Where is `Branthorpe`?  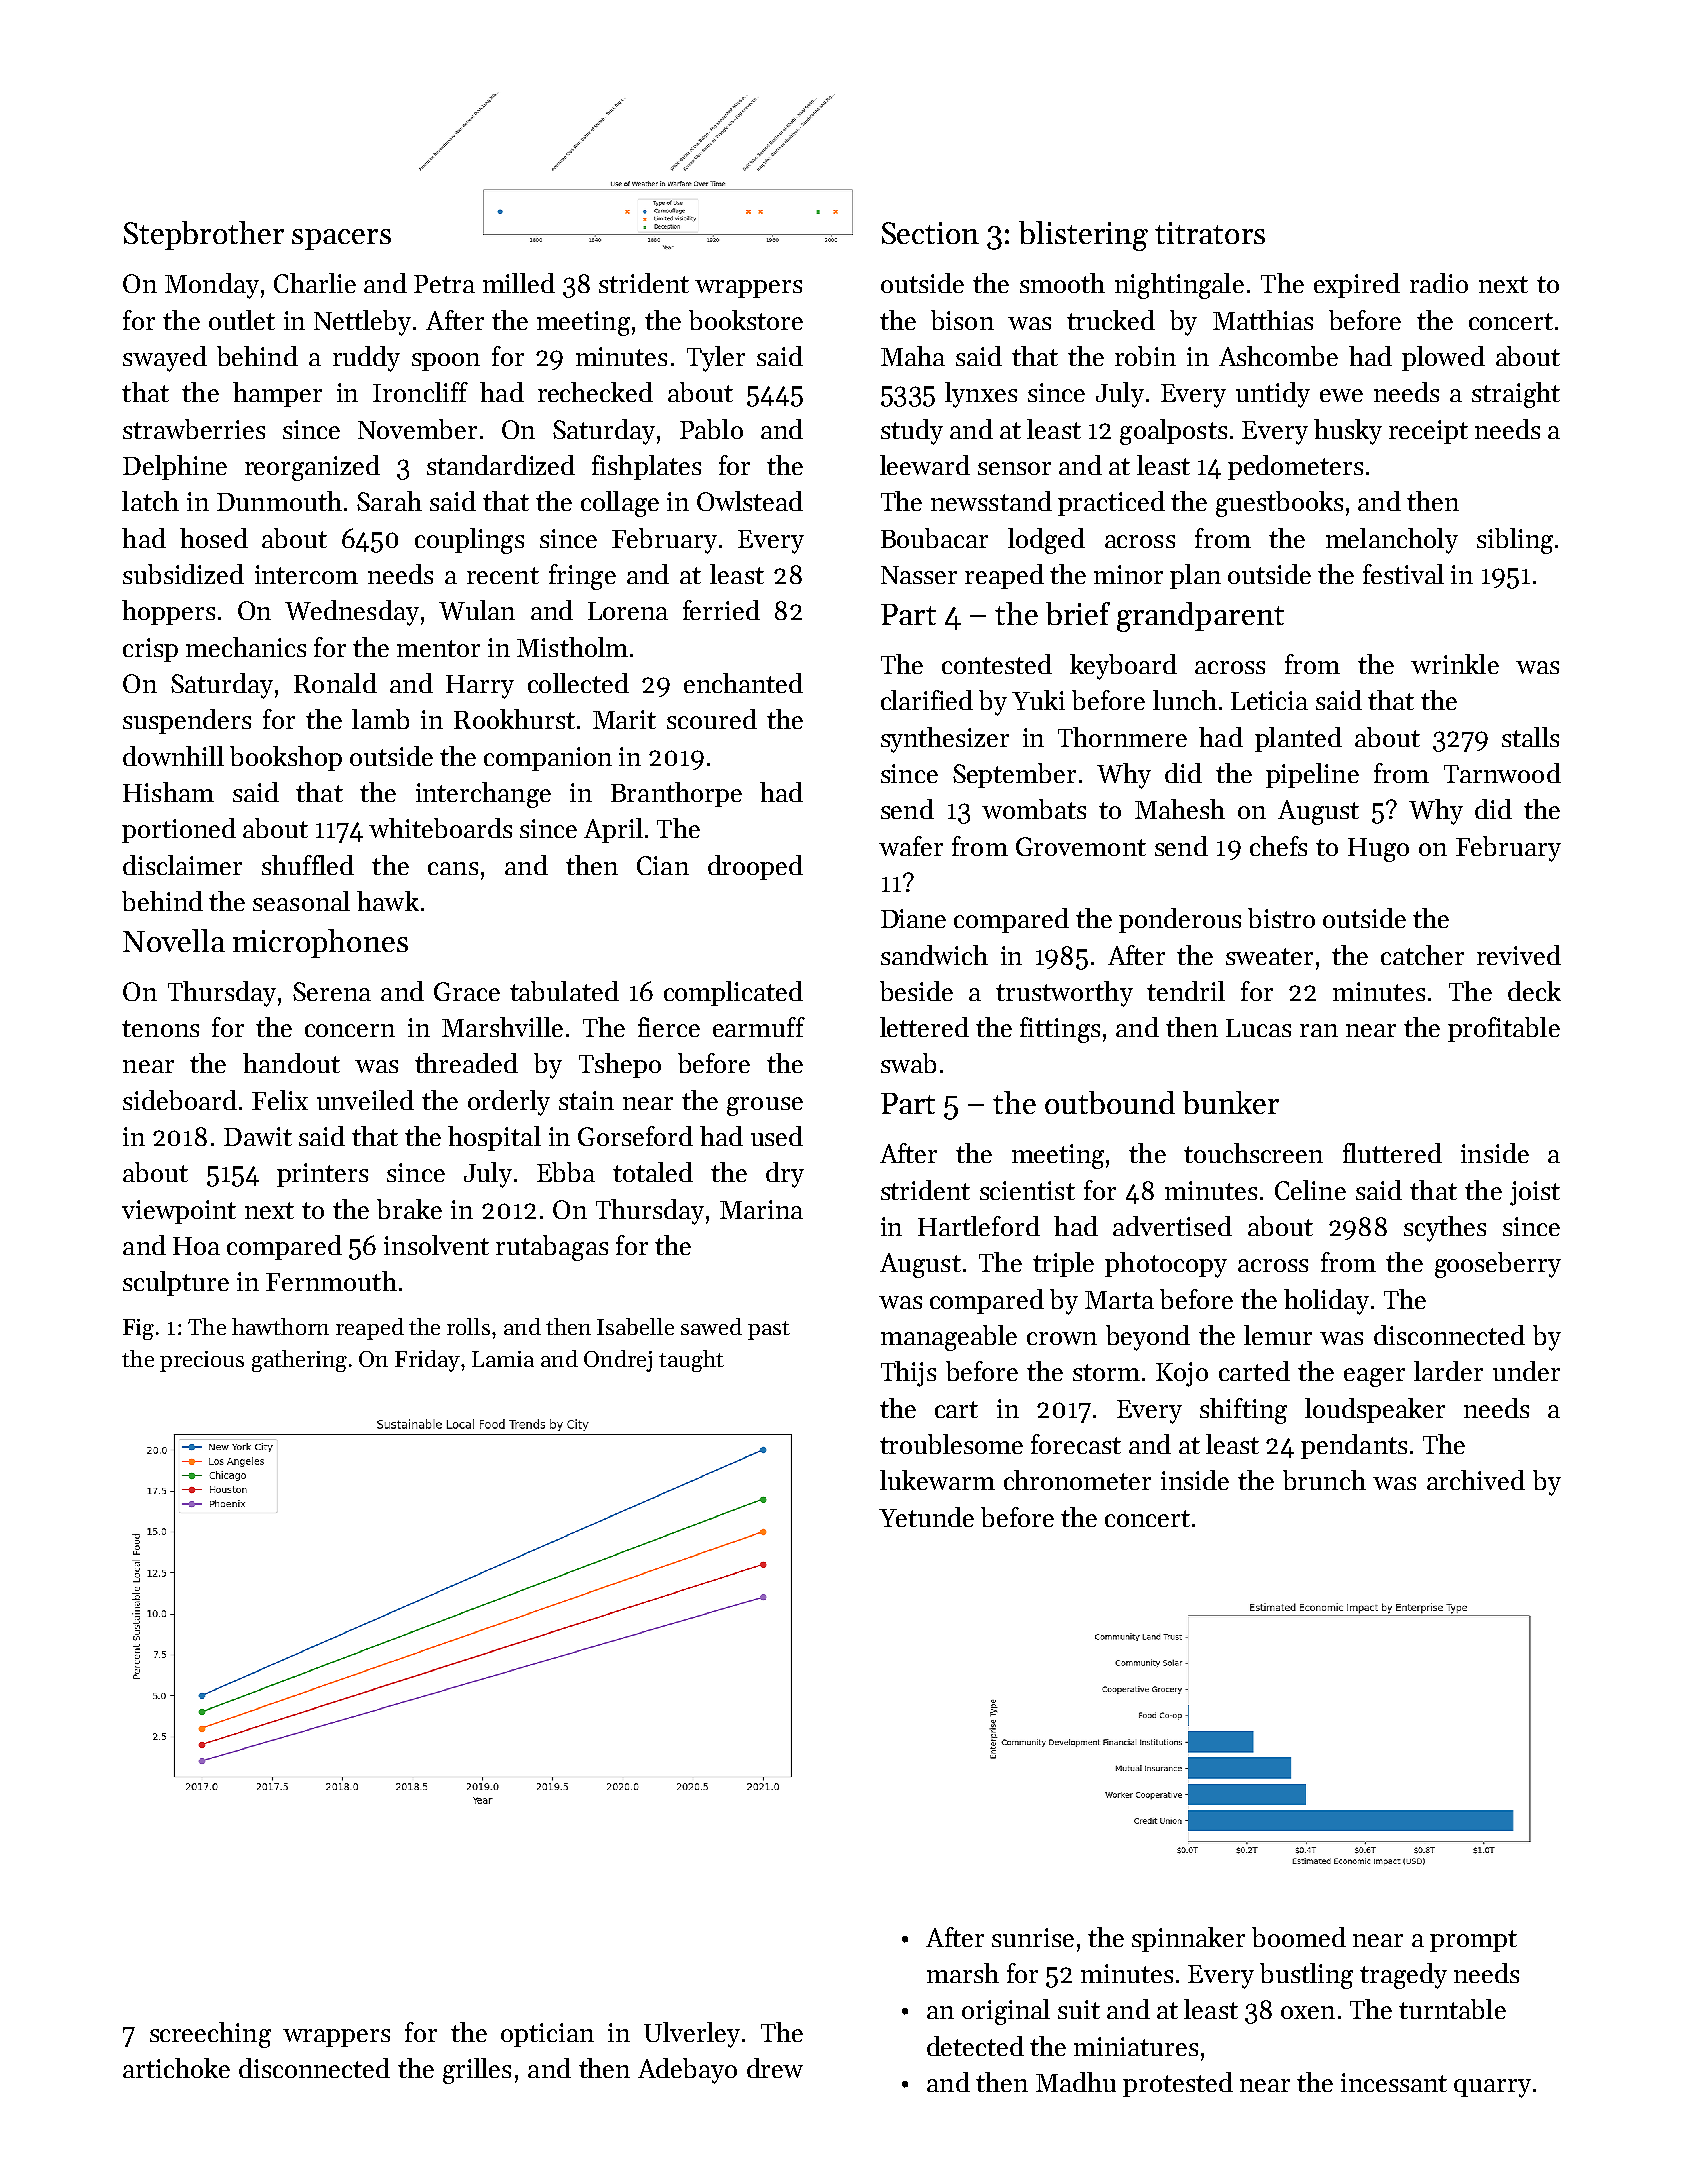
Branthorpe is located at coordinates (676, 794).
